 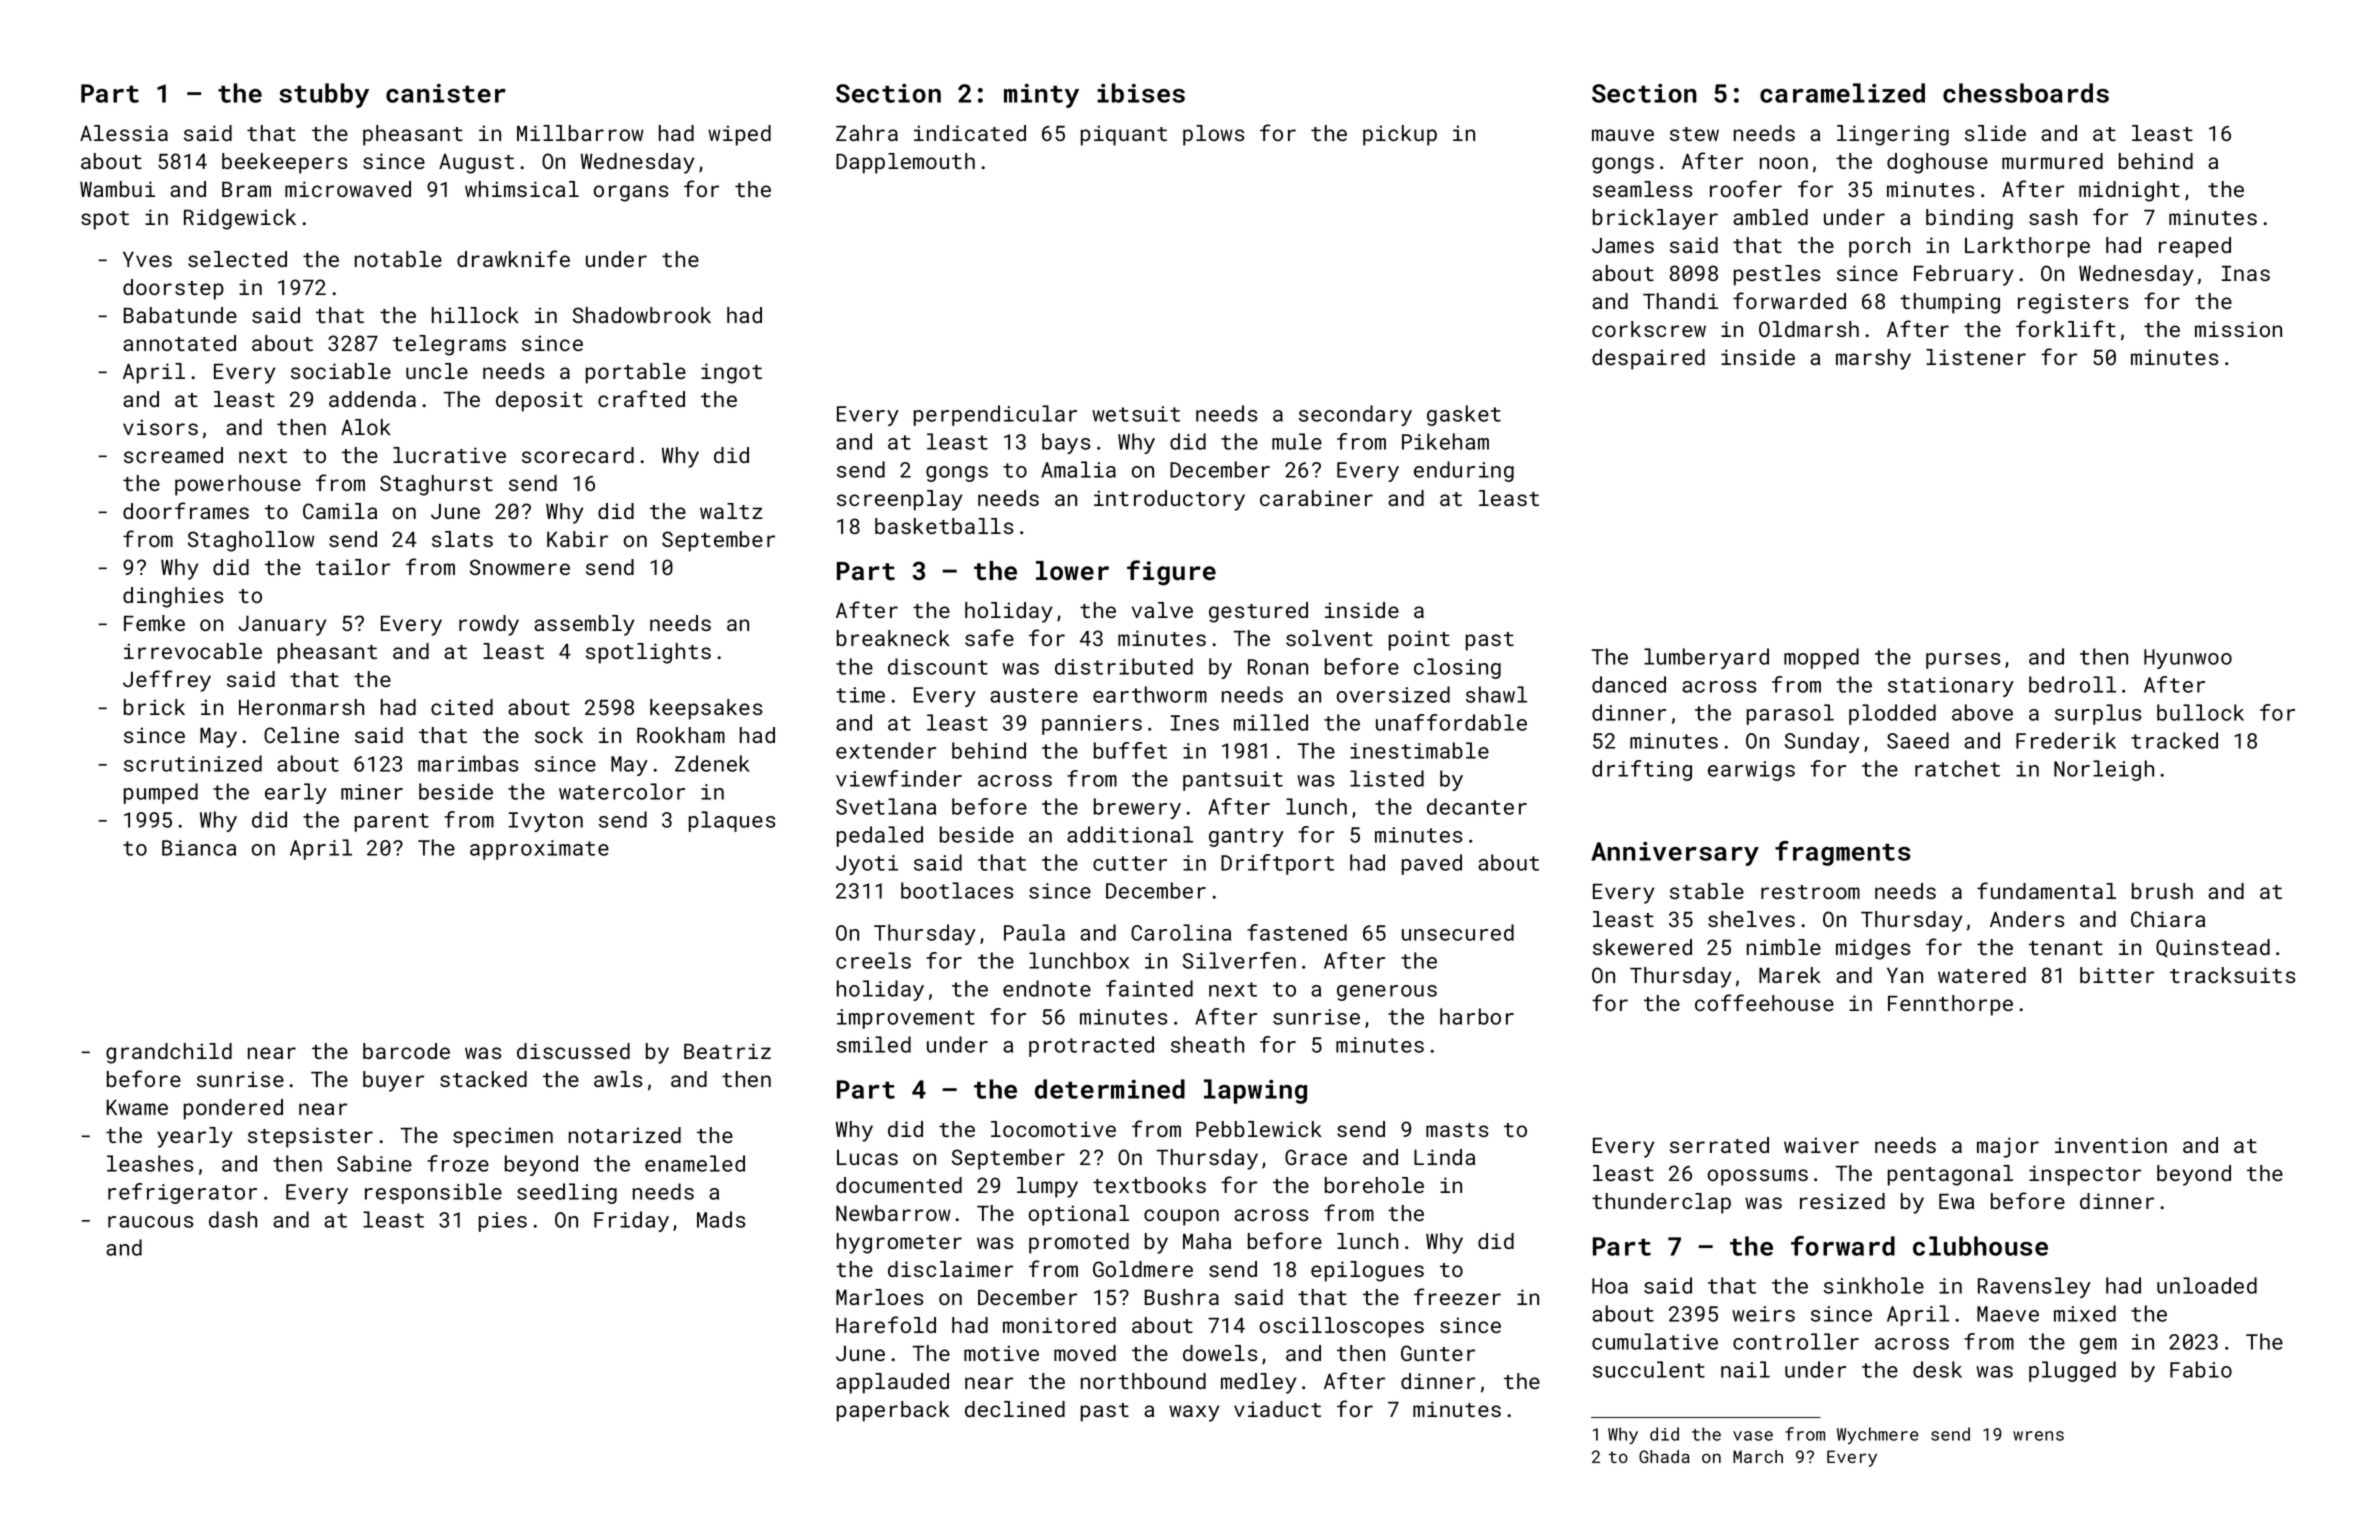 I want to click on dash, so click(x=233, y=1219).
